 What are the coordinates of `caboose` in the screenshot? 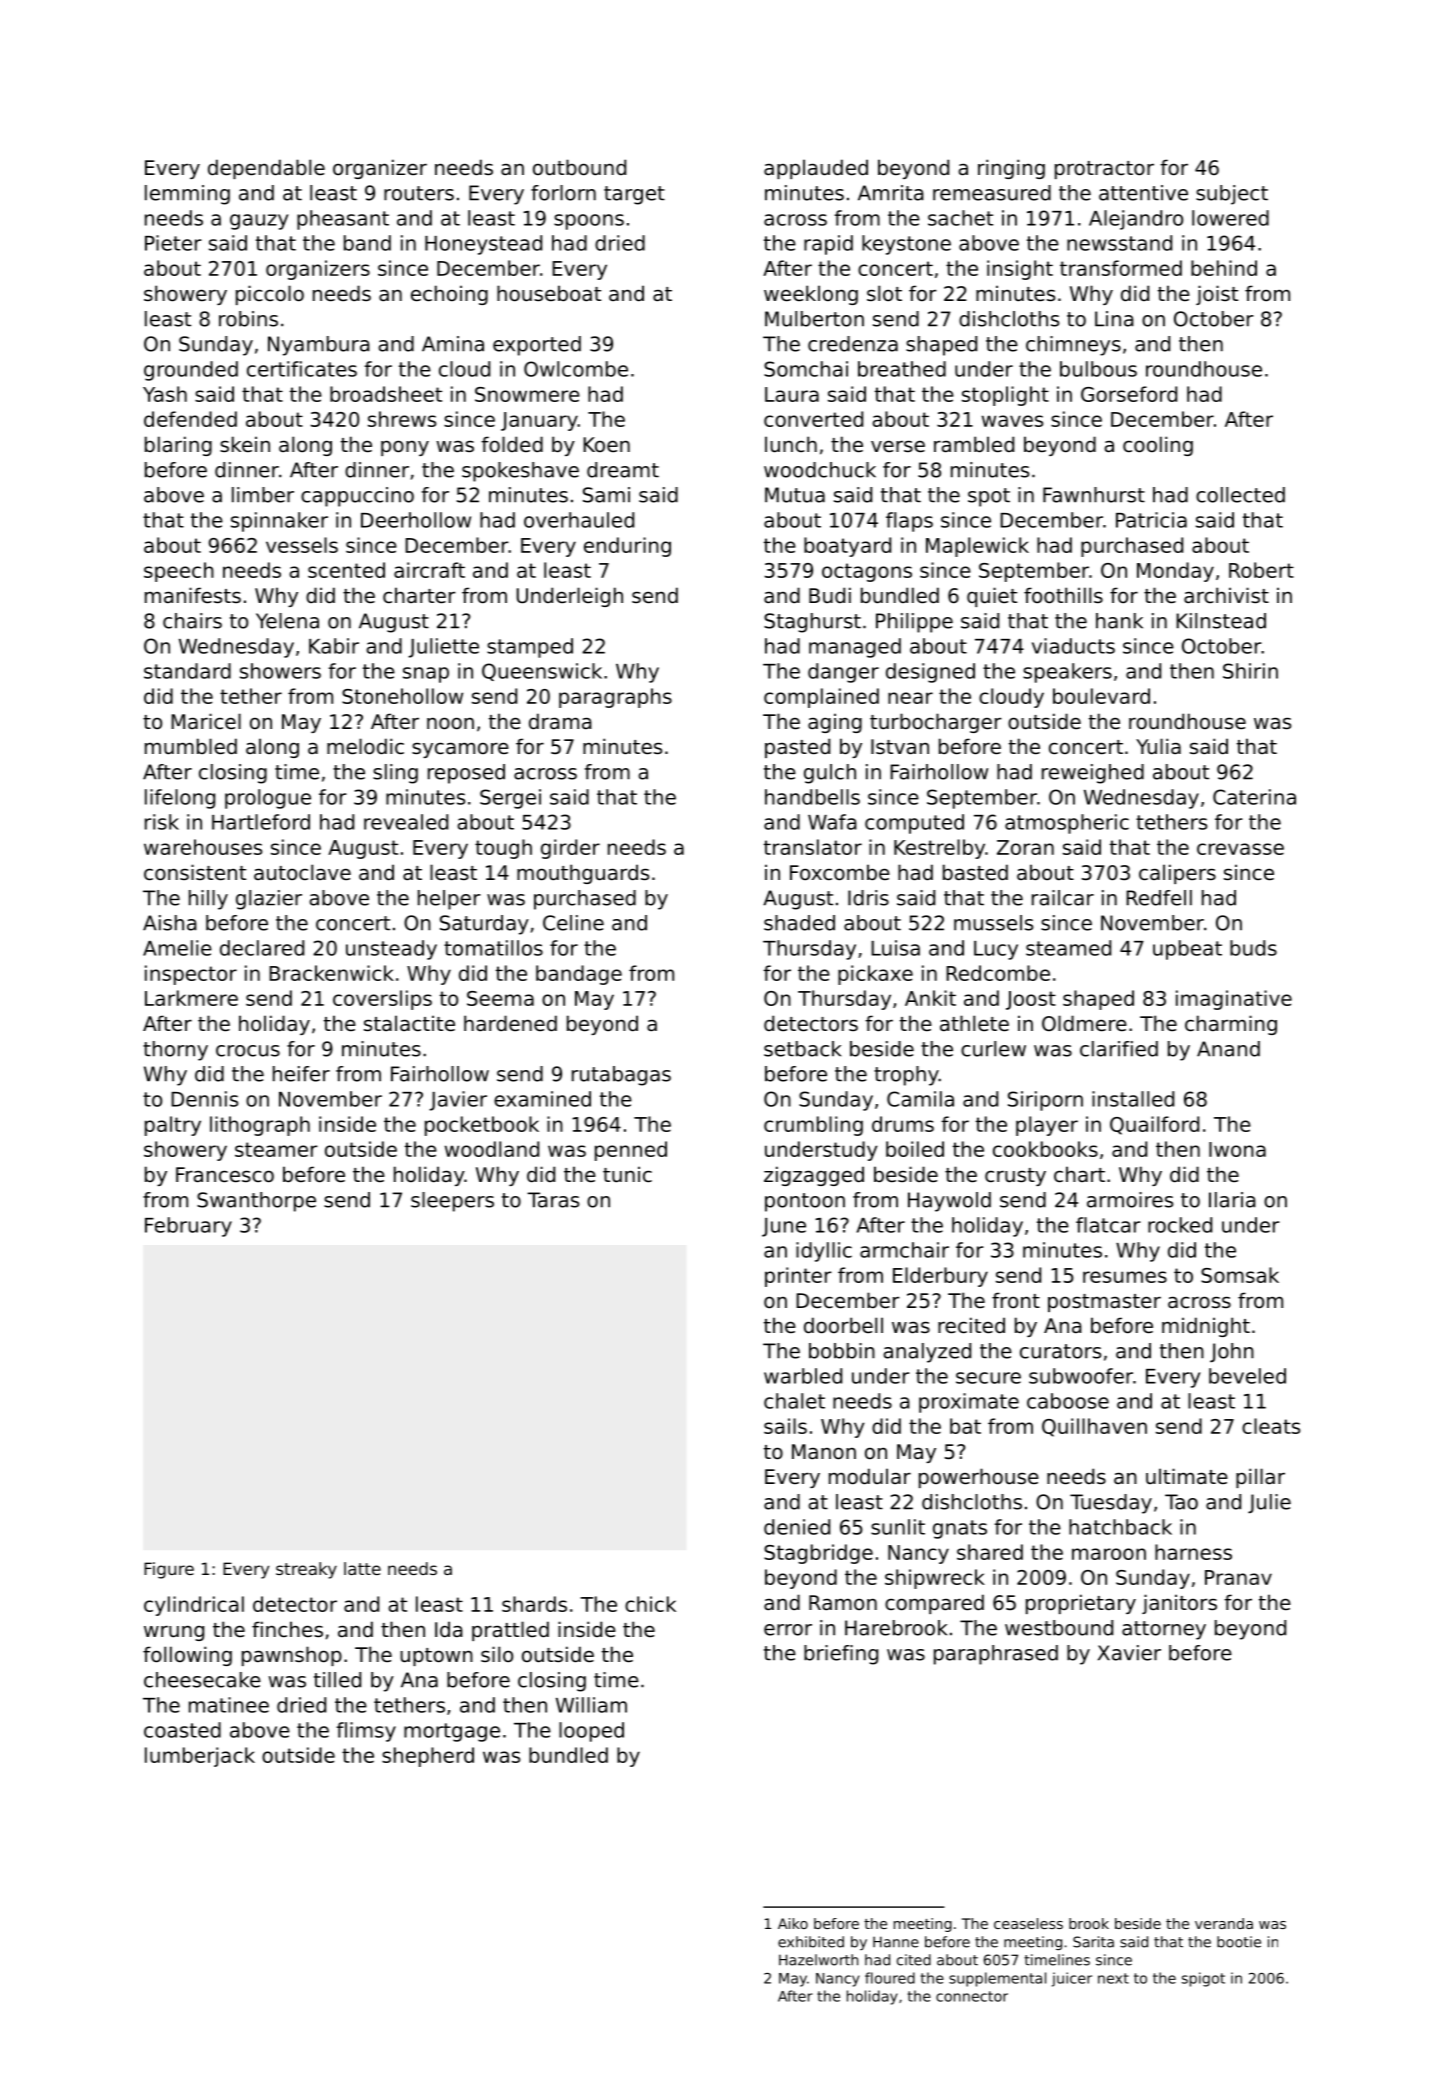 It's located at (1068, 1401).
